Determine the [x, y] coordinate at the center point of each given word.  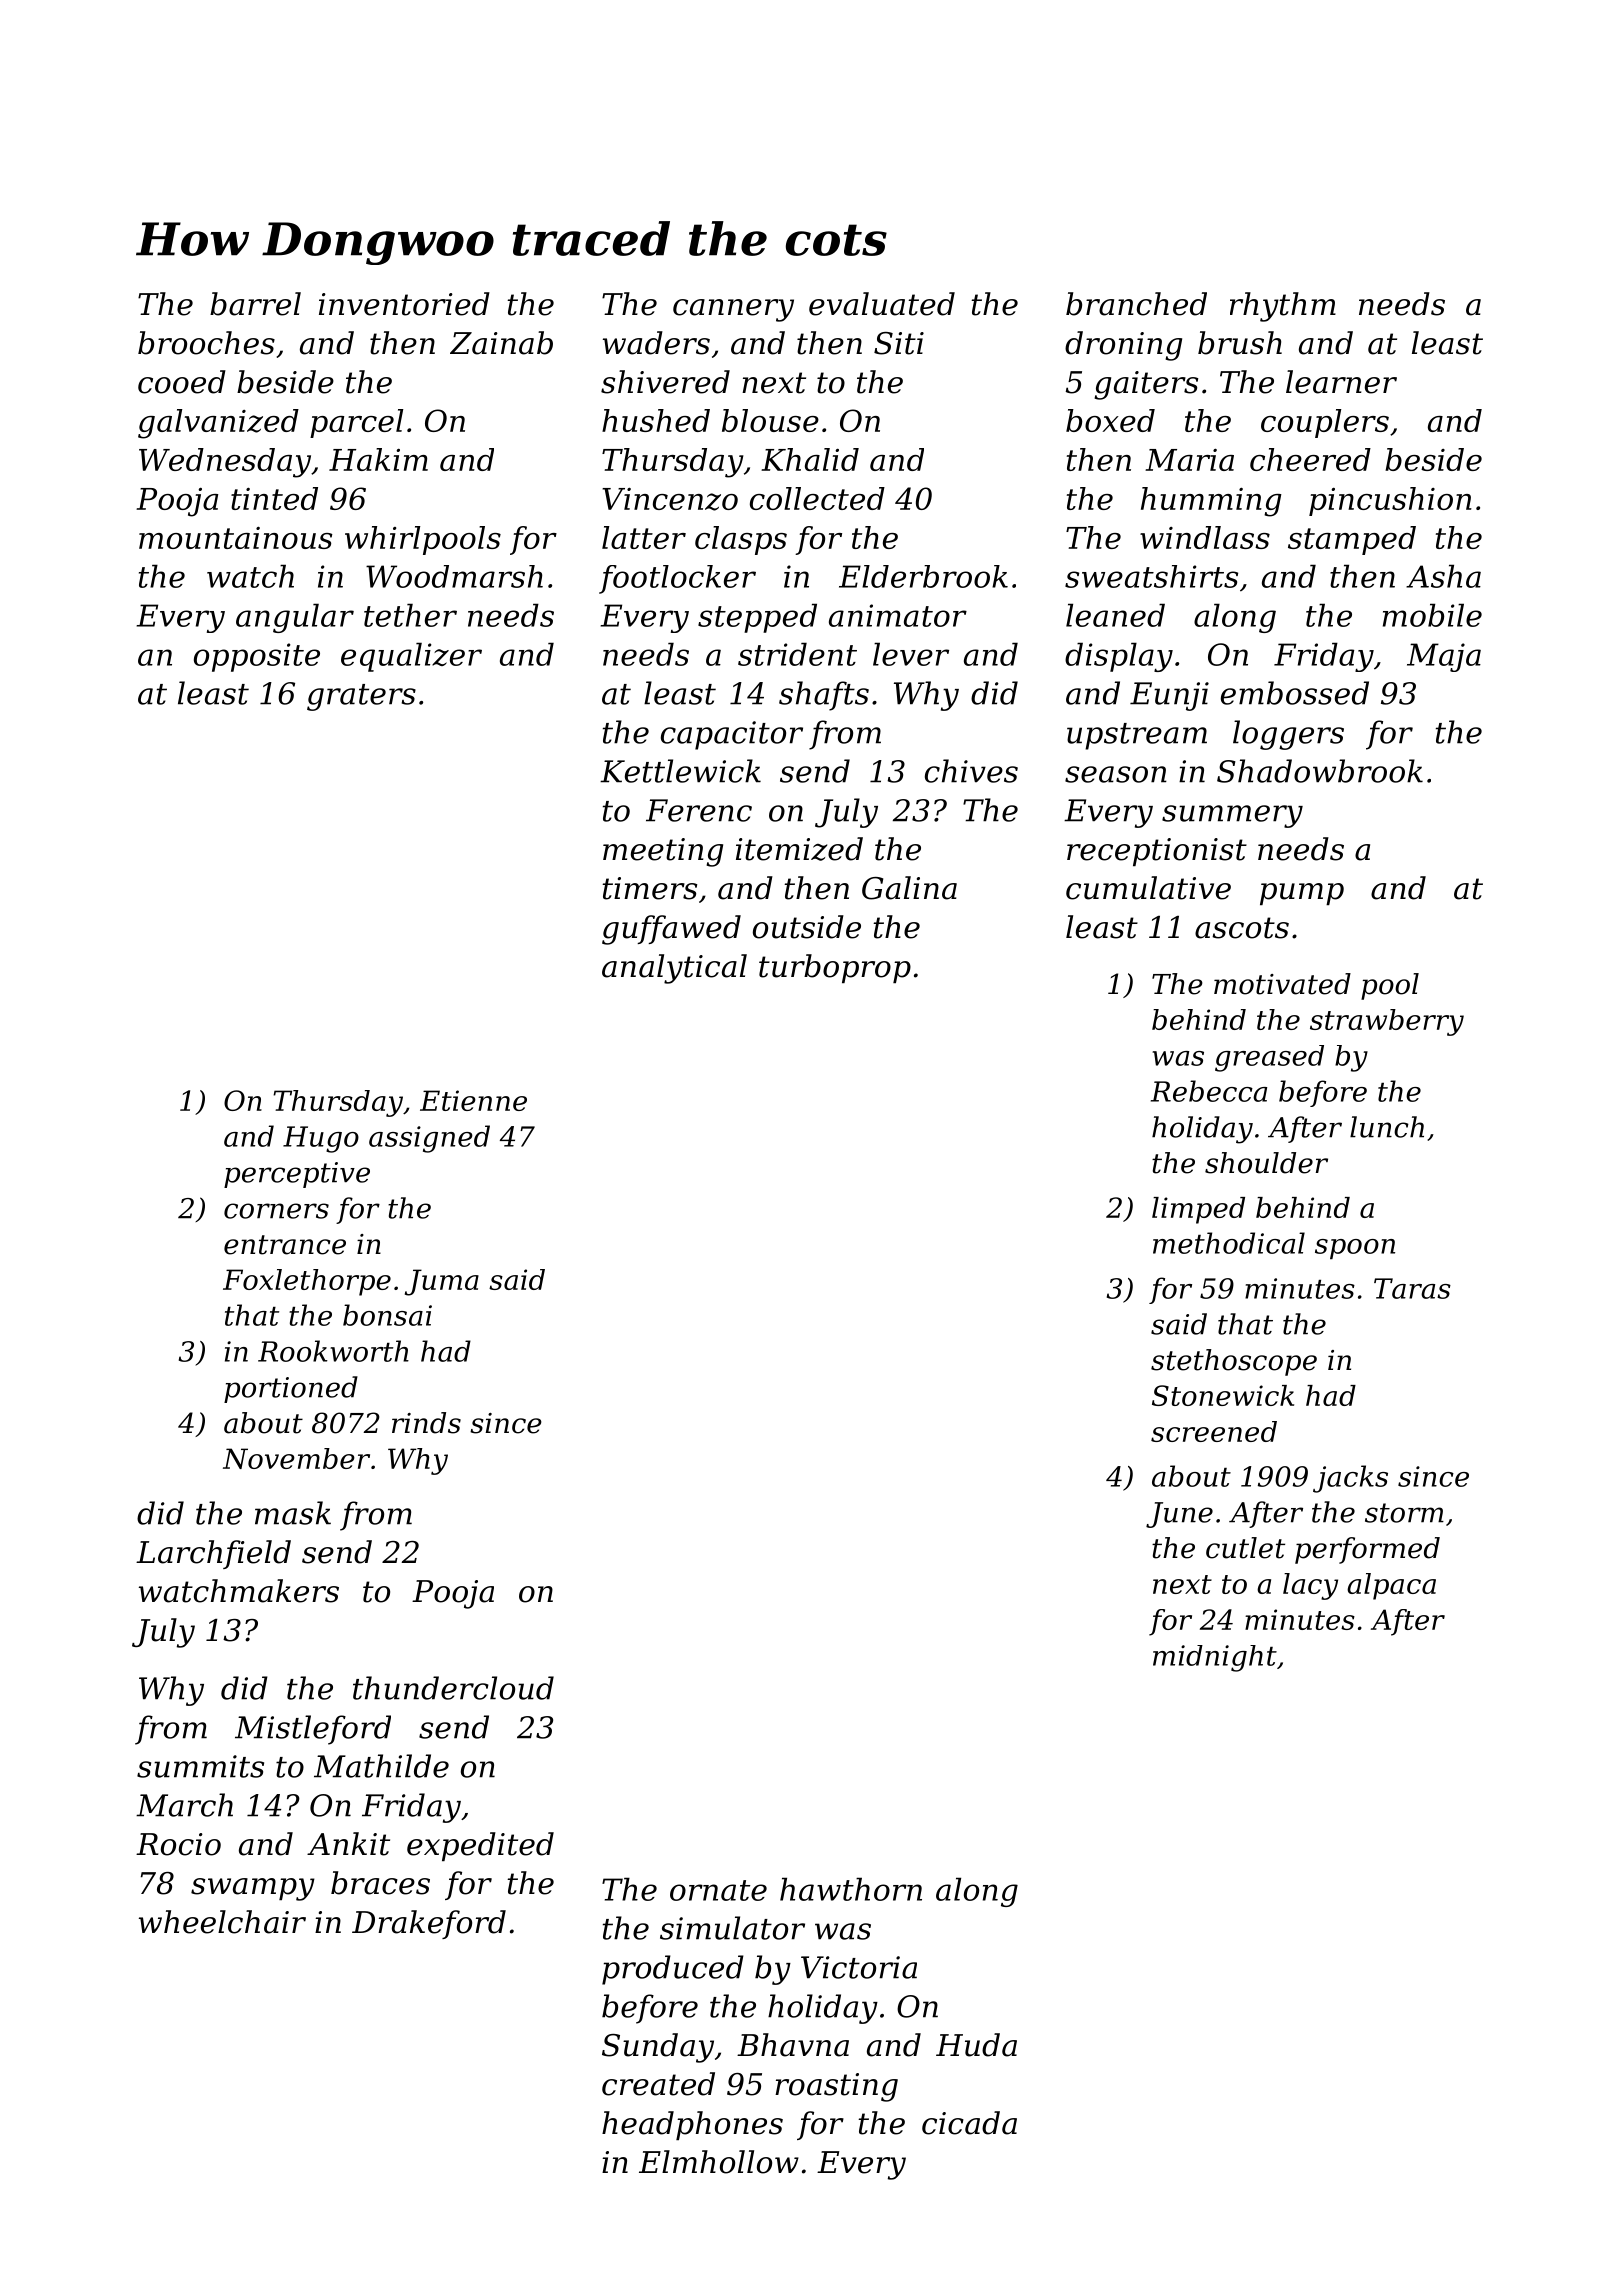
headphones [692, 2125]
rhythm [1283, 307]
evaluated [882, 304]
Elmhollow [719, 2162]
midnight [1215, 1658]
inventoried [404, 304]
